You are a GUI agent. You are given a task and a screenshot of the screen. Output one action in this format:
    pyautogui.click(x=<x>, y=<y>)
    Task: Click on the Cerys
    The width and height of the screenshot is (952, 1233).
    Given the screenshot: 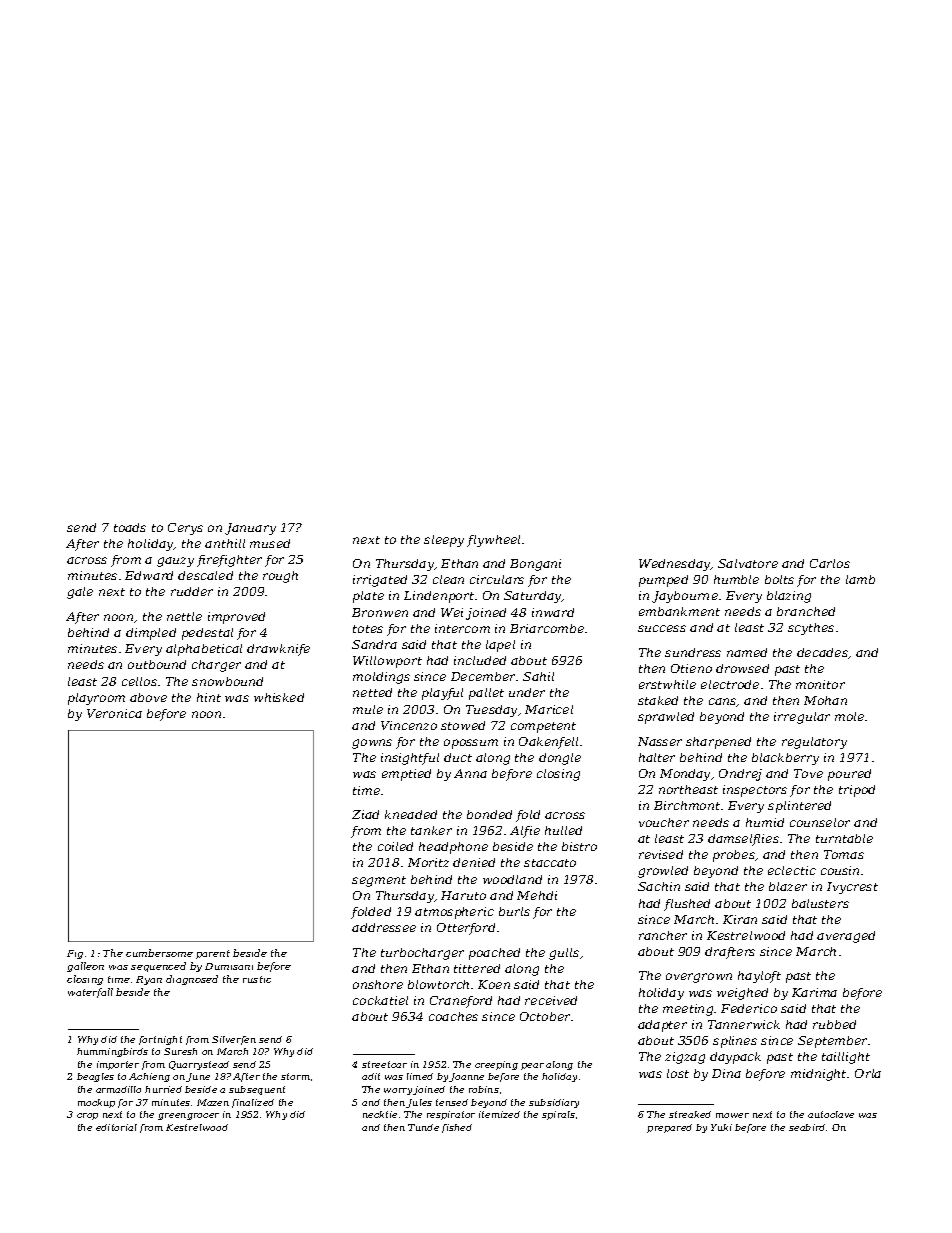 What is the action you would take?
    pyautogui.click(x=185, y=529)
